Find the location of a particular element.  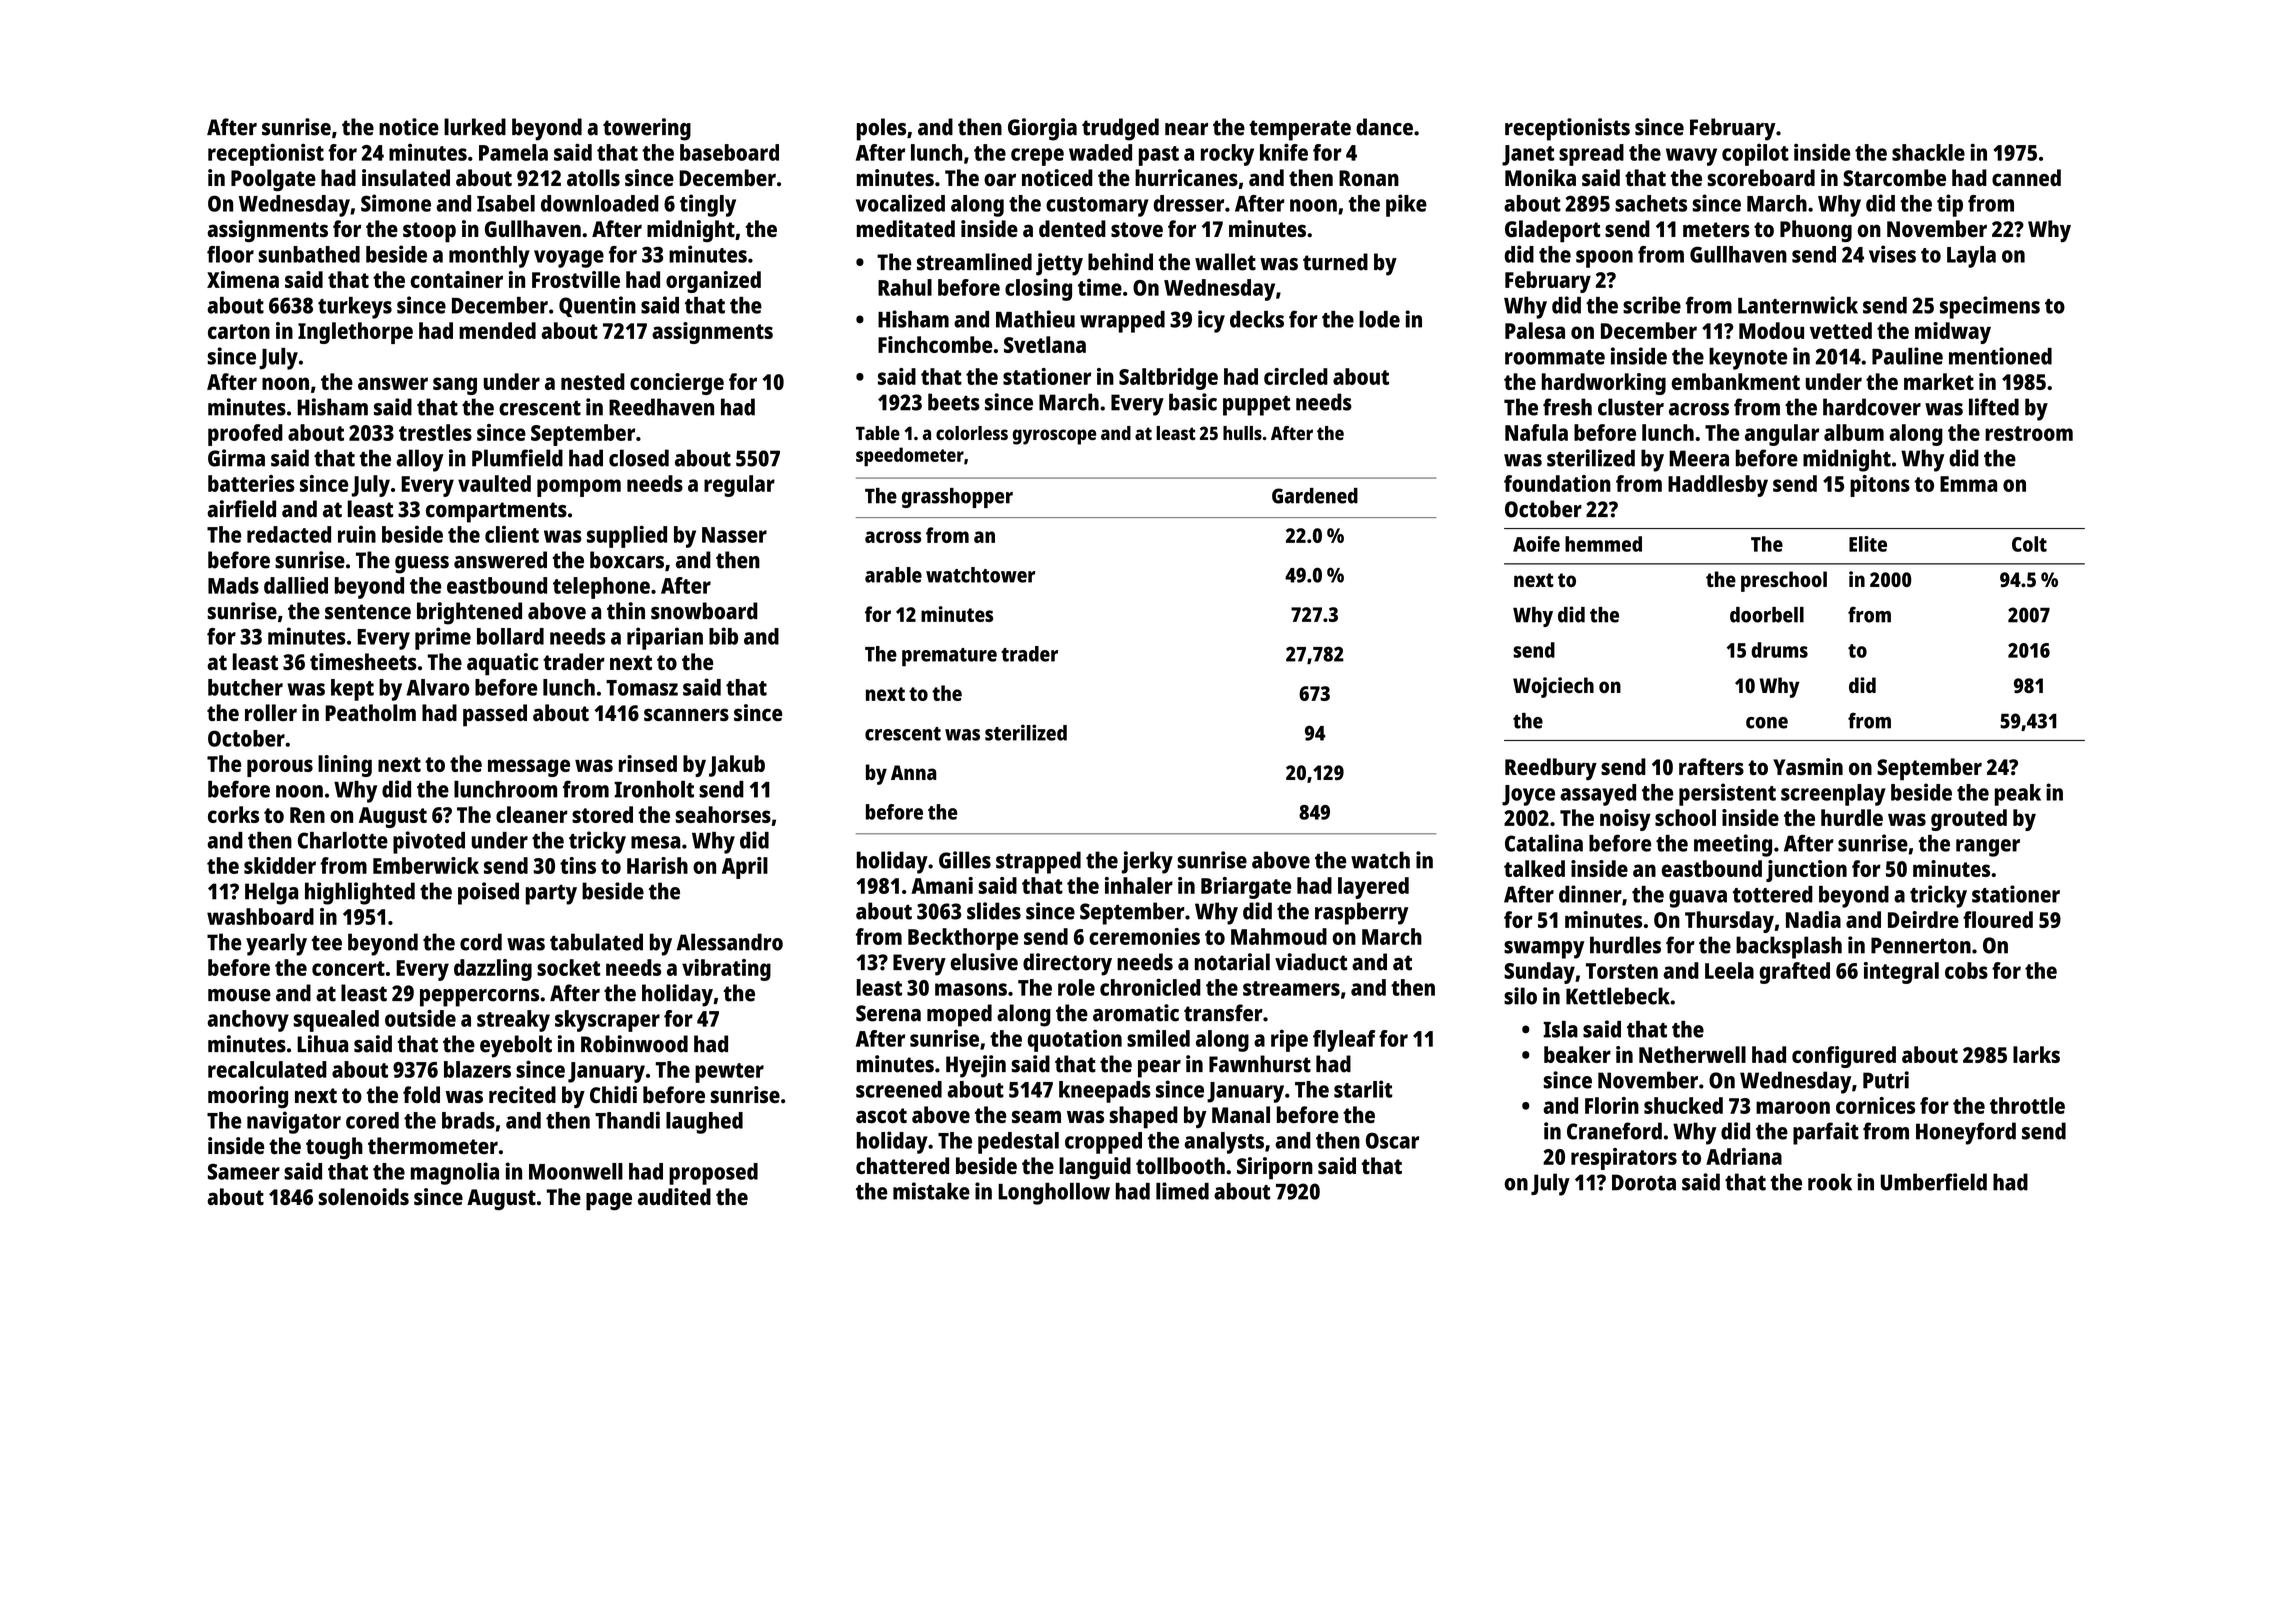

shackle is located at coordinates (1928, 152).
